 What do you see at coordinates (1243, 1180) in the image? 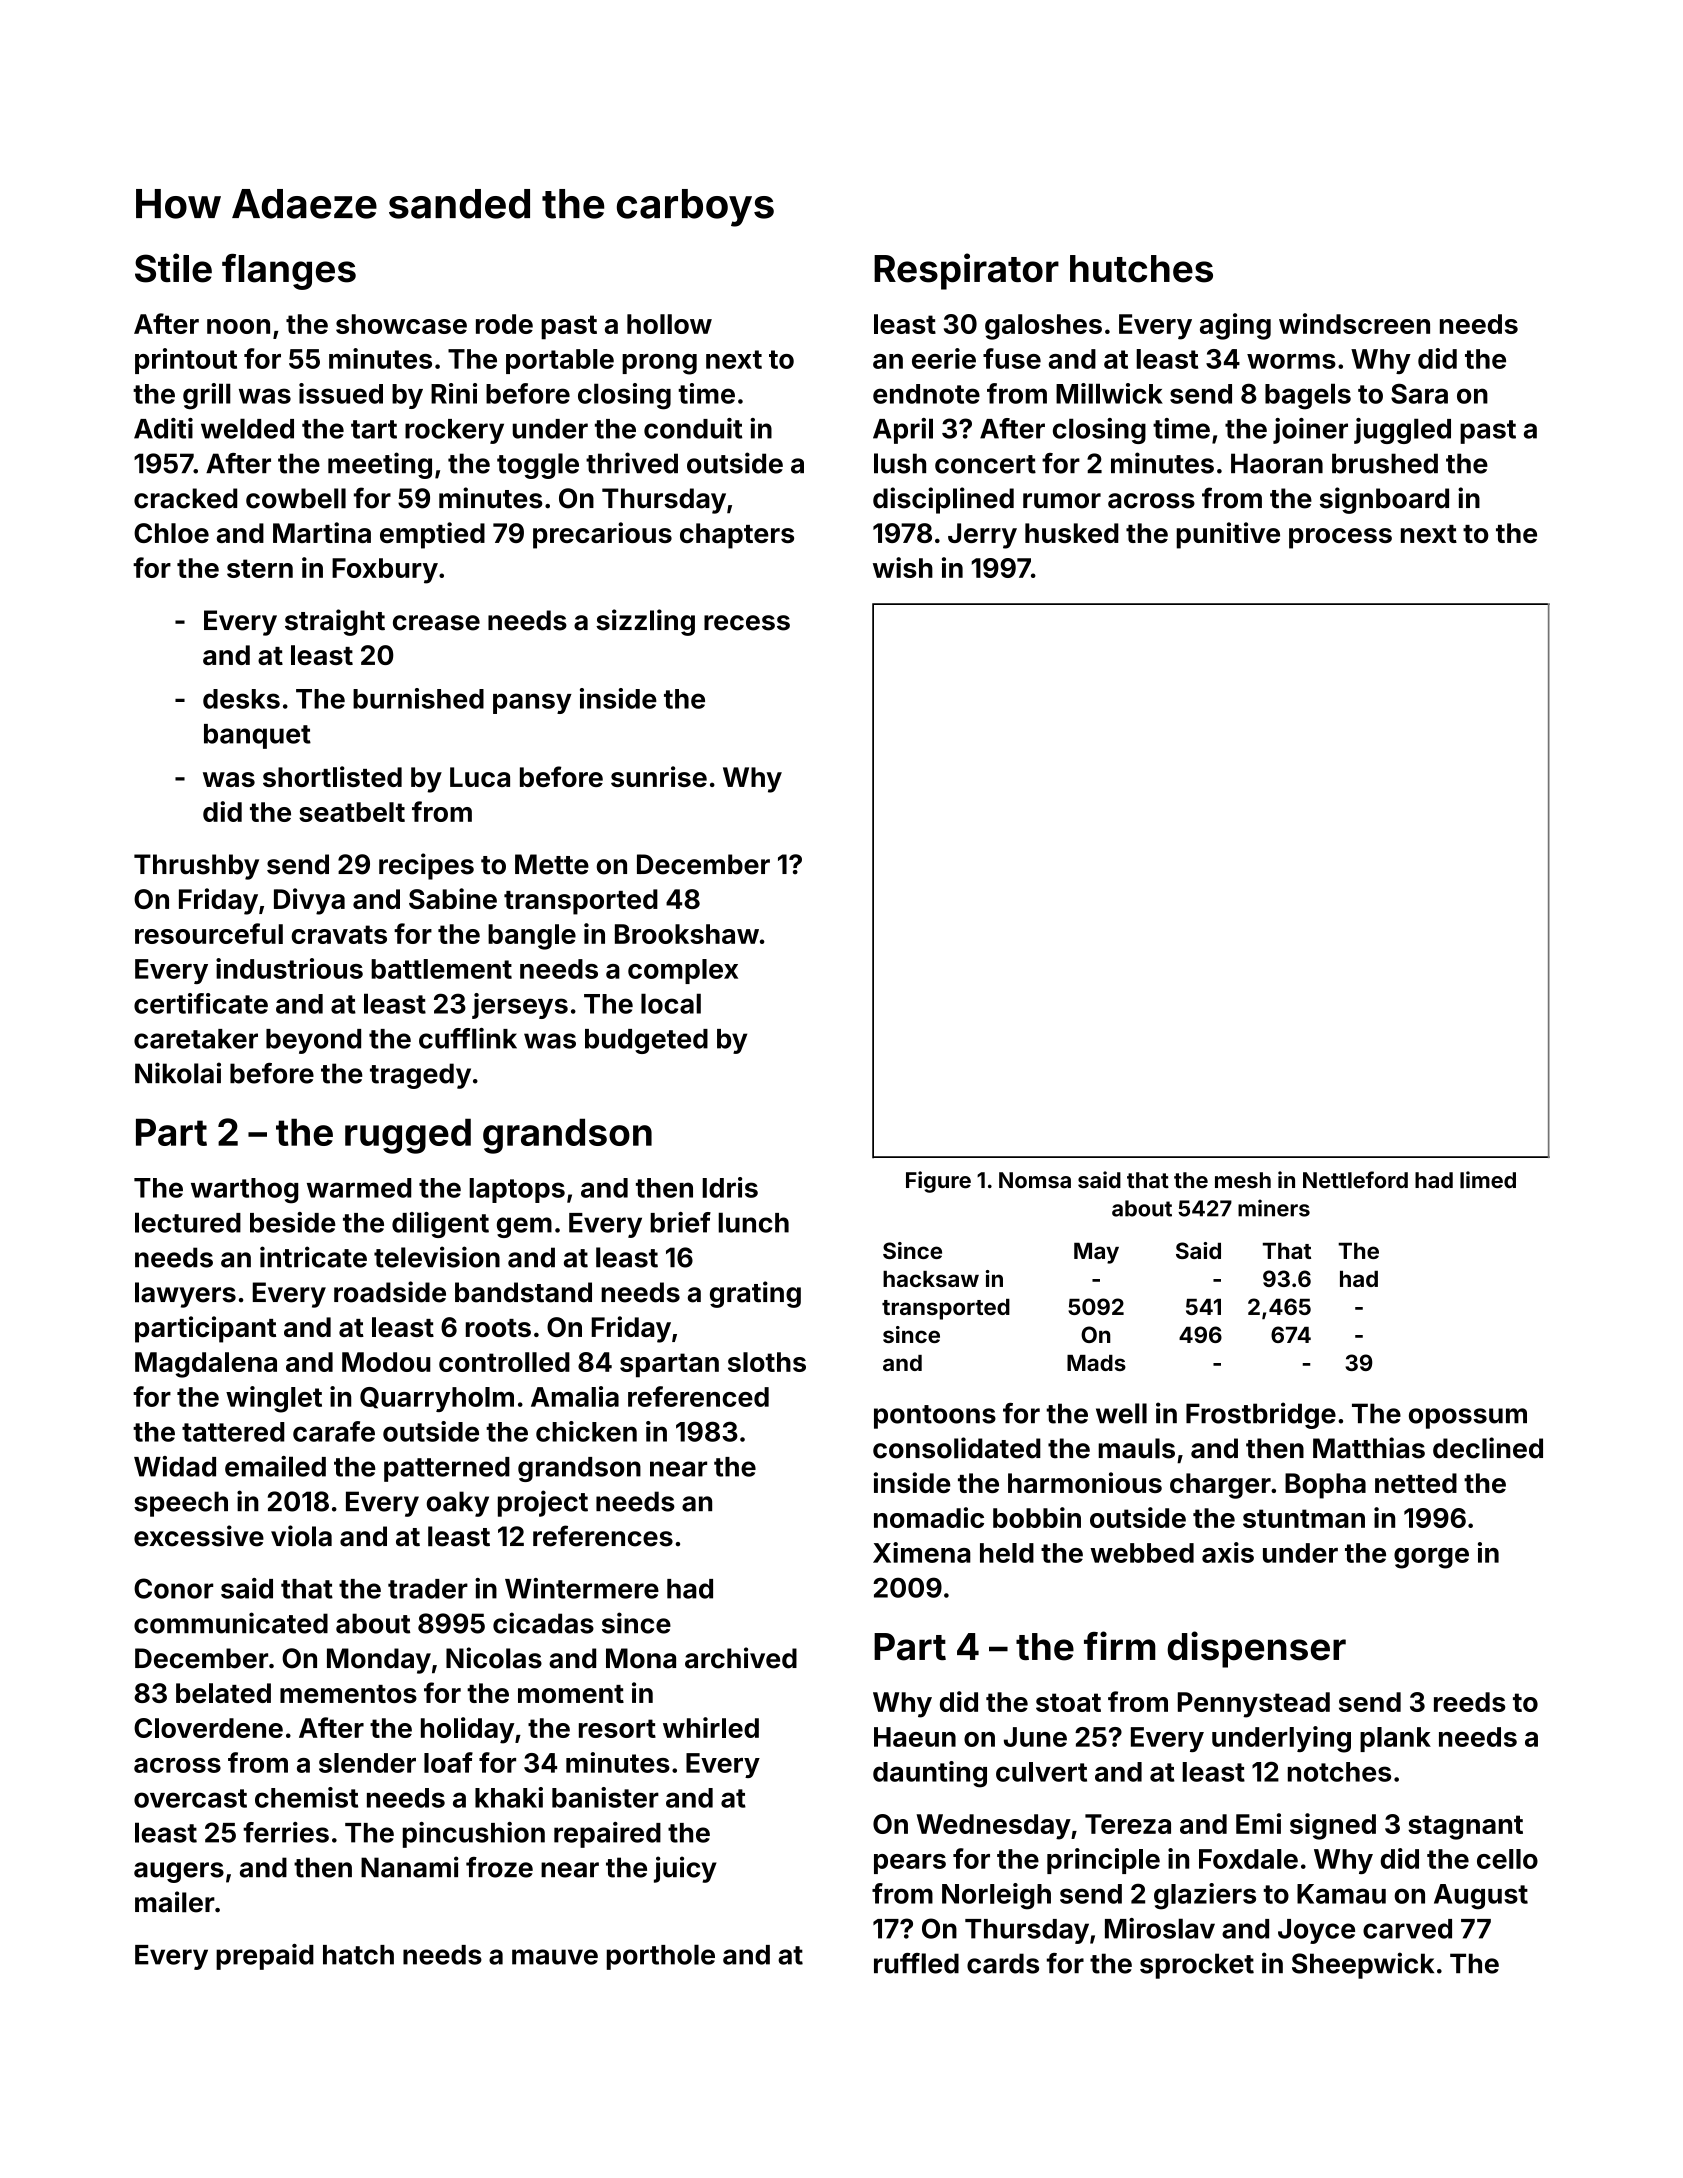
I see `mesh` at bounding box center [1243, 1180].
